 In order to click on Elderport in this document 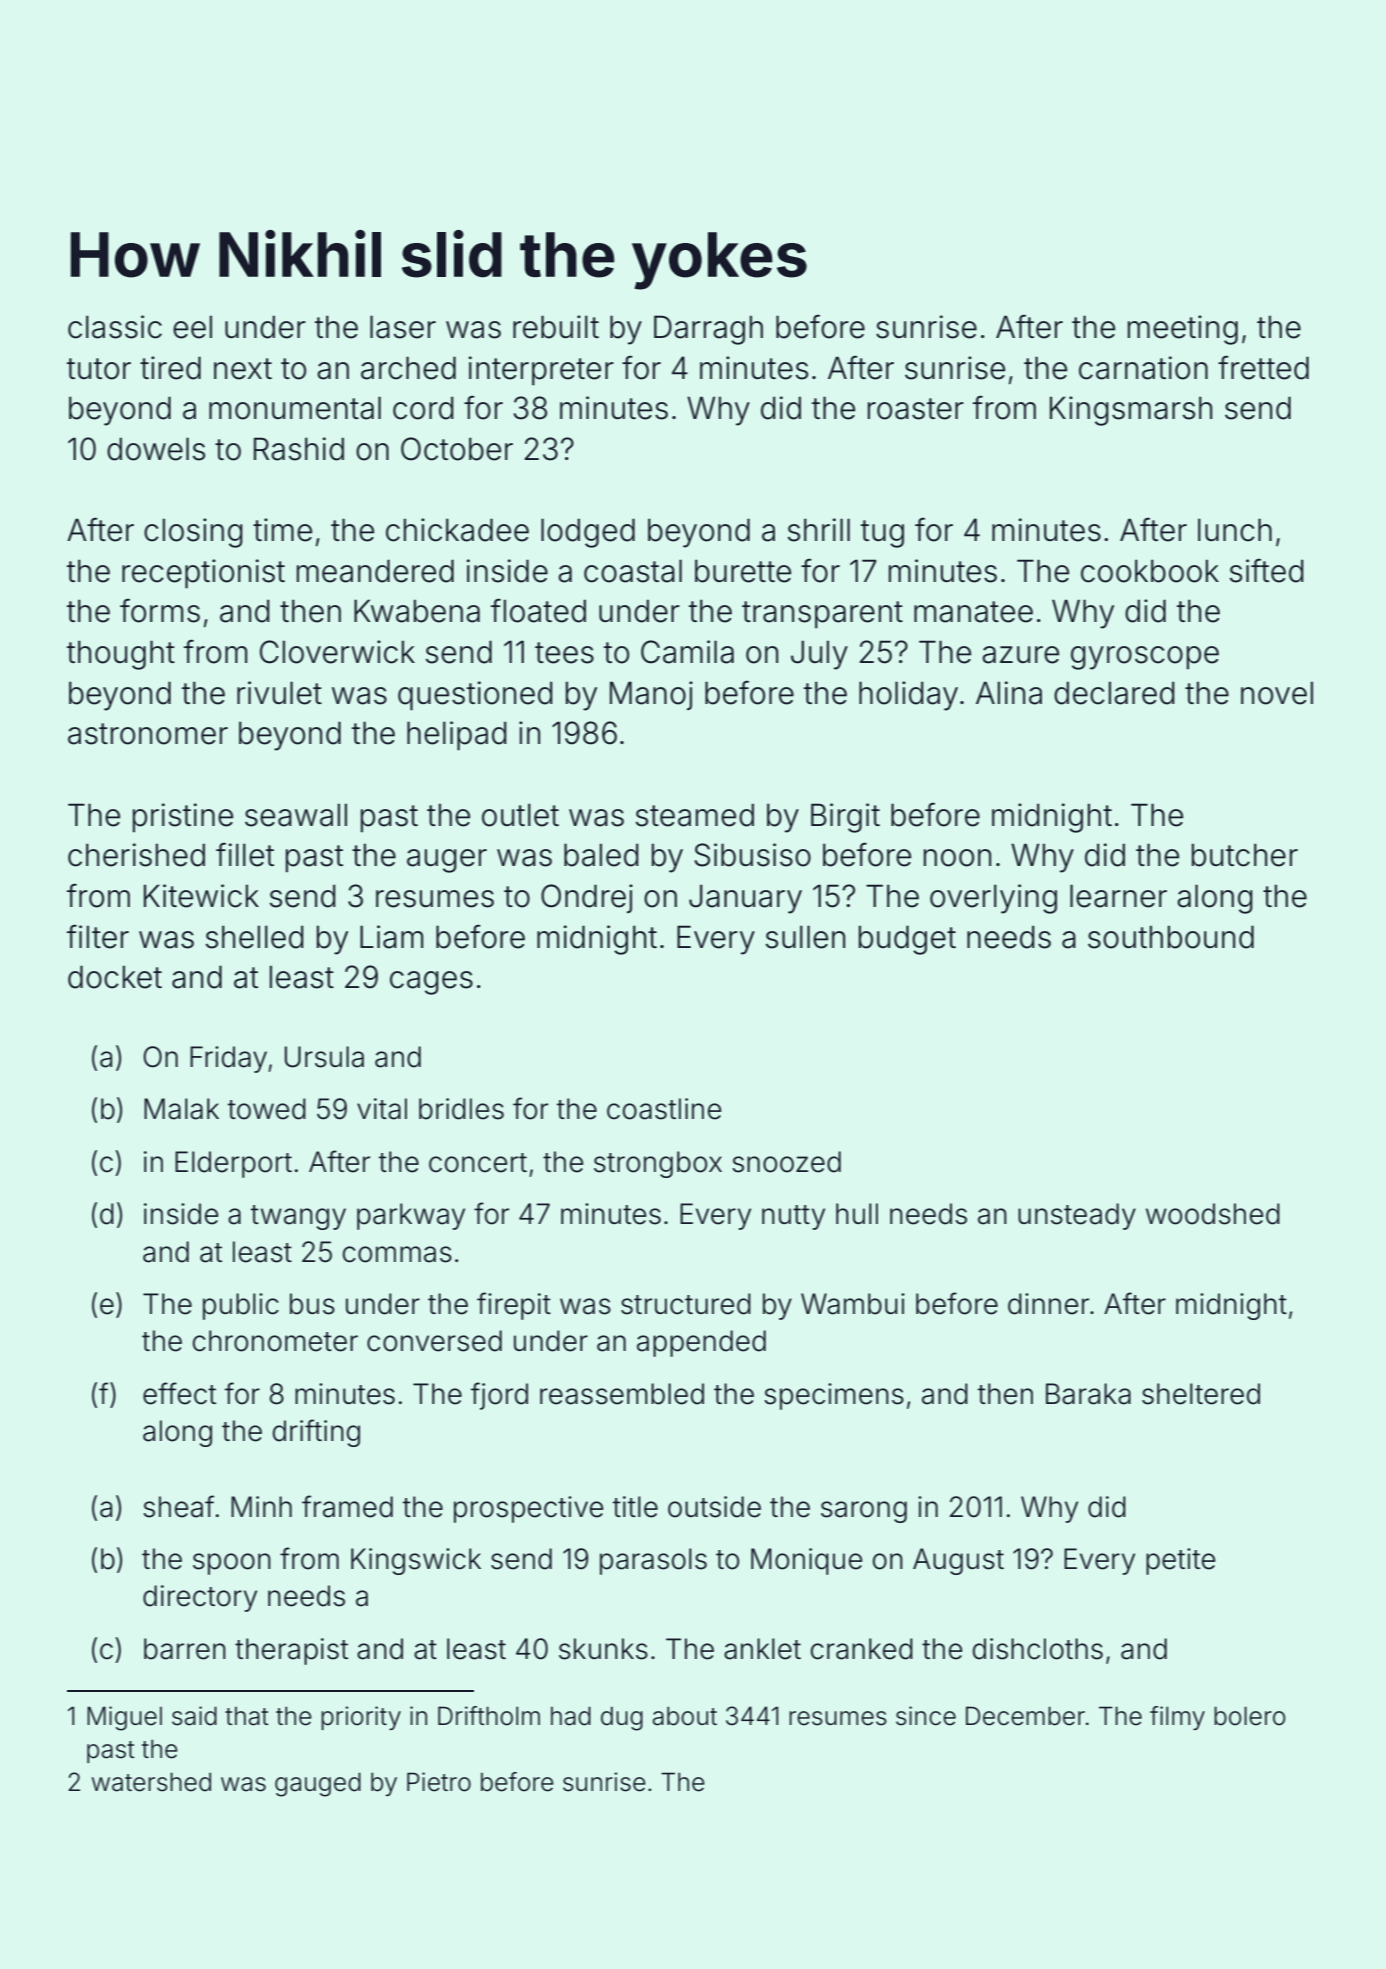, I will do `click(233, 1164)`.
